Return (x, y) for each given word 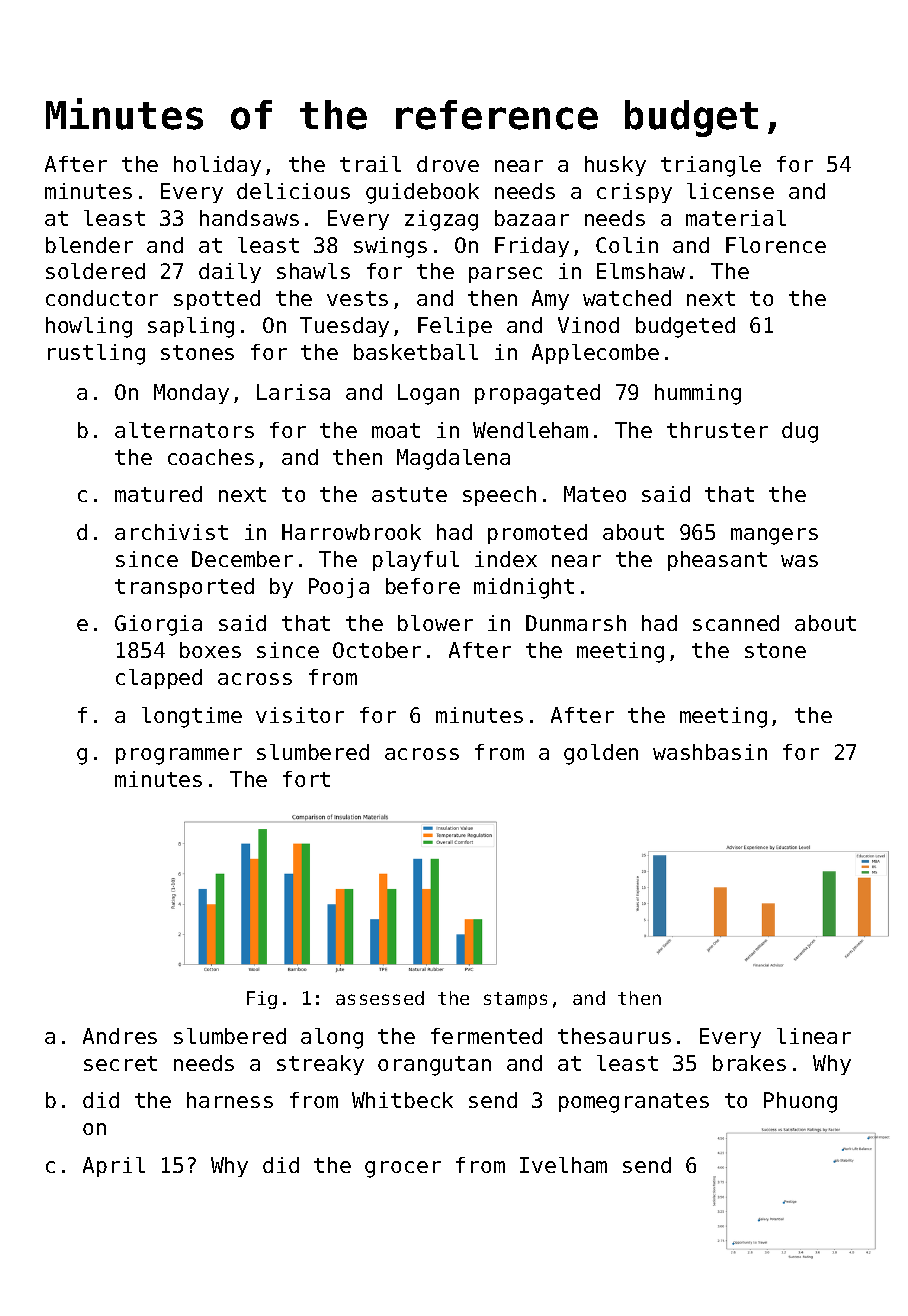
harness (230, 1100)
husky (615, 166)
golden (601, 754)
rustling (96, 354)
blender (89, 245)
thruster (717, 430)
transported (184, 588)
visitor (300, 715)
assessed (380, 998)
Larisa (293, 392)
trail (370, 164)
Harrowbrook (351, 532)
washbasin (710, 752)
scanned (736, 623)
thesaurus (614, 1036)
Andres (120, 1036)
